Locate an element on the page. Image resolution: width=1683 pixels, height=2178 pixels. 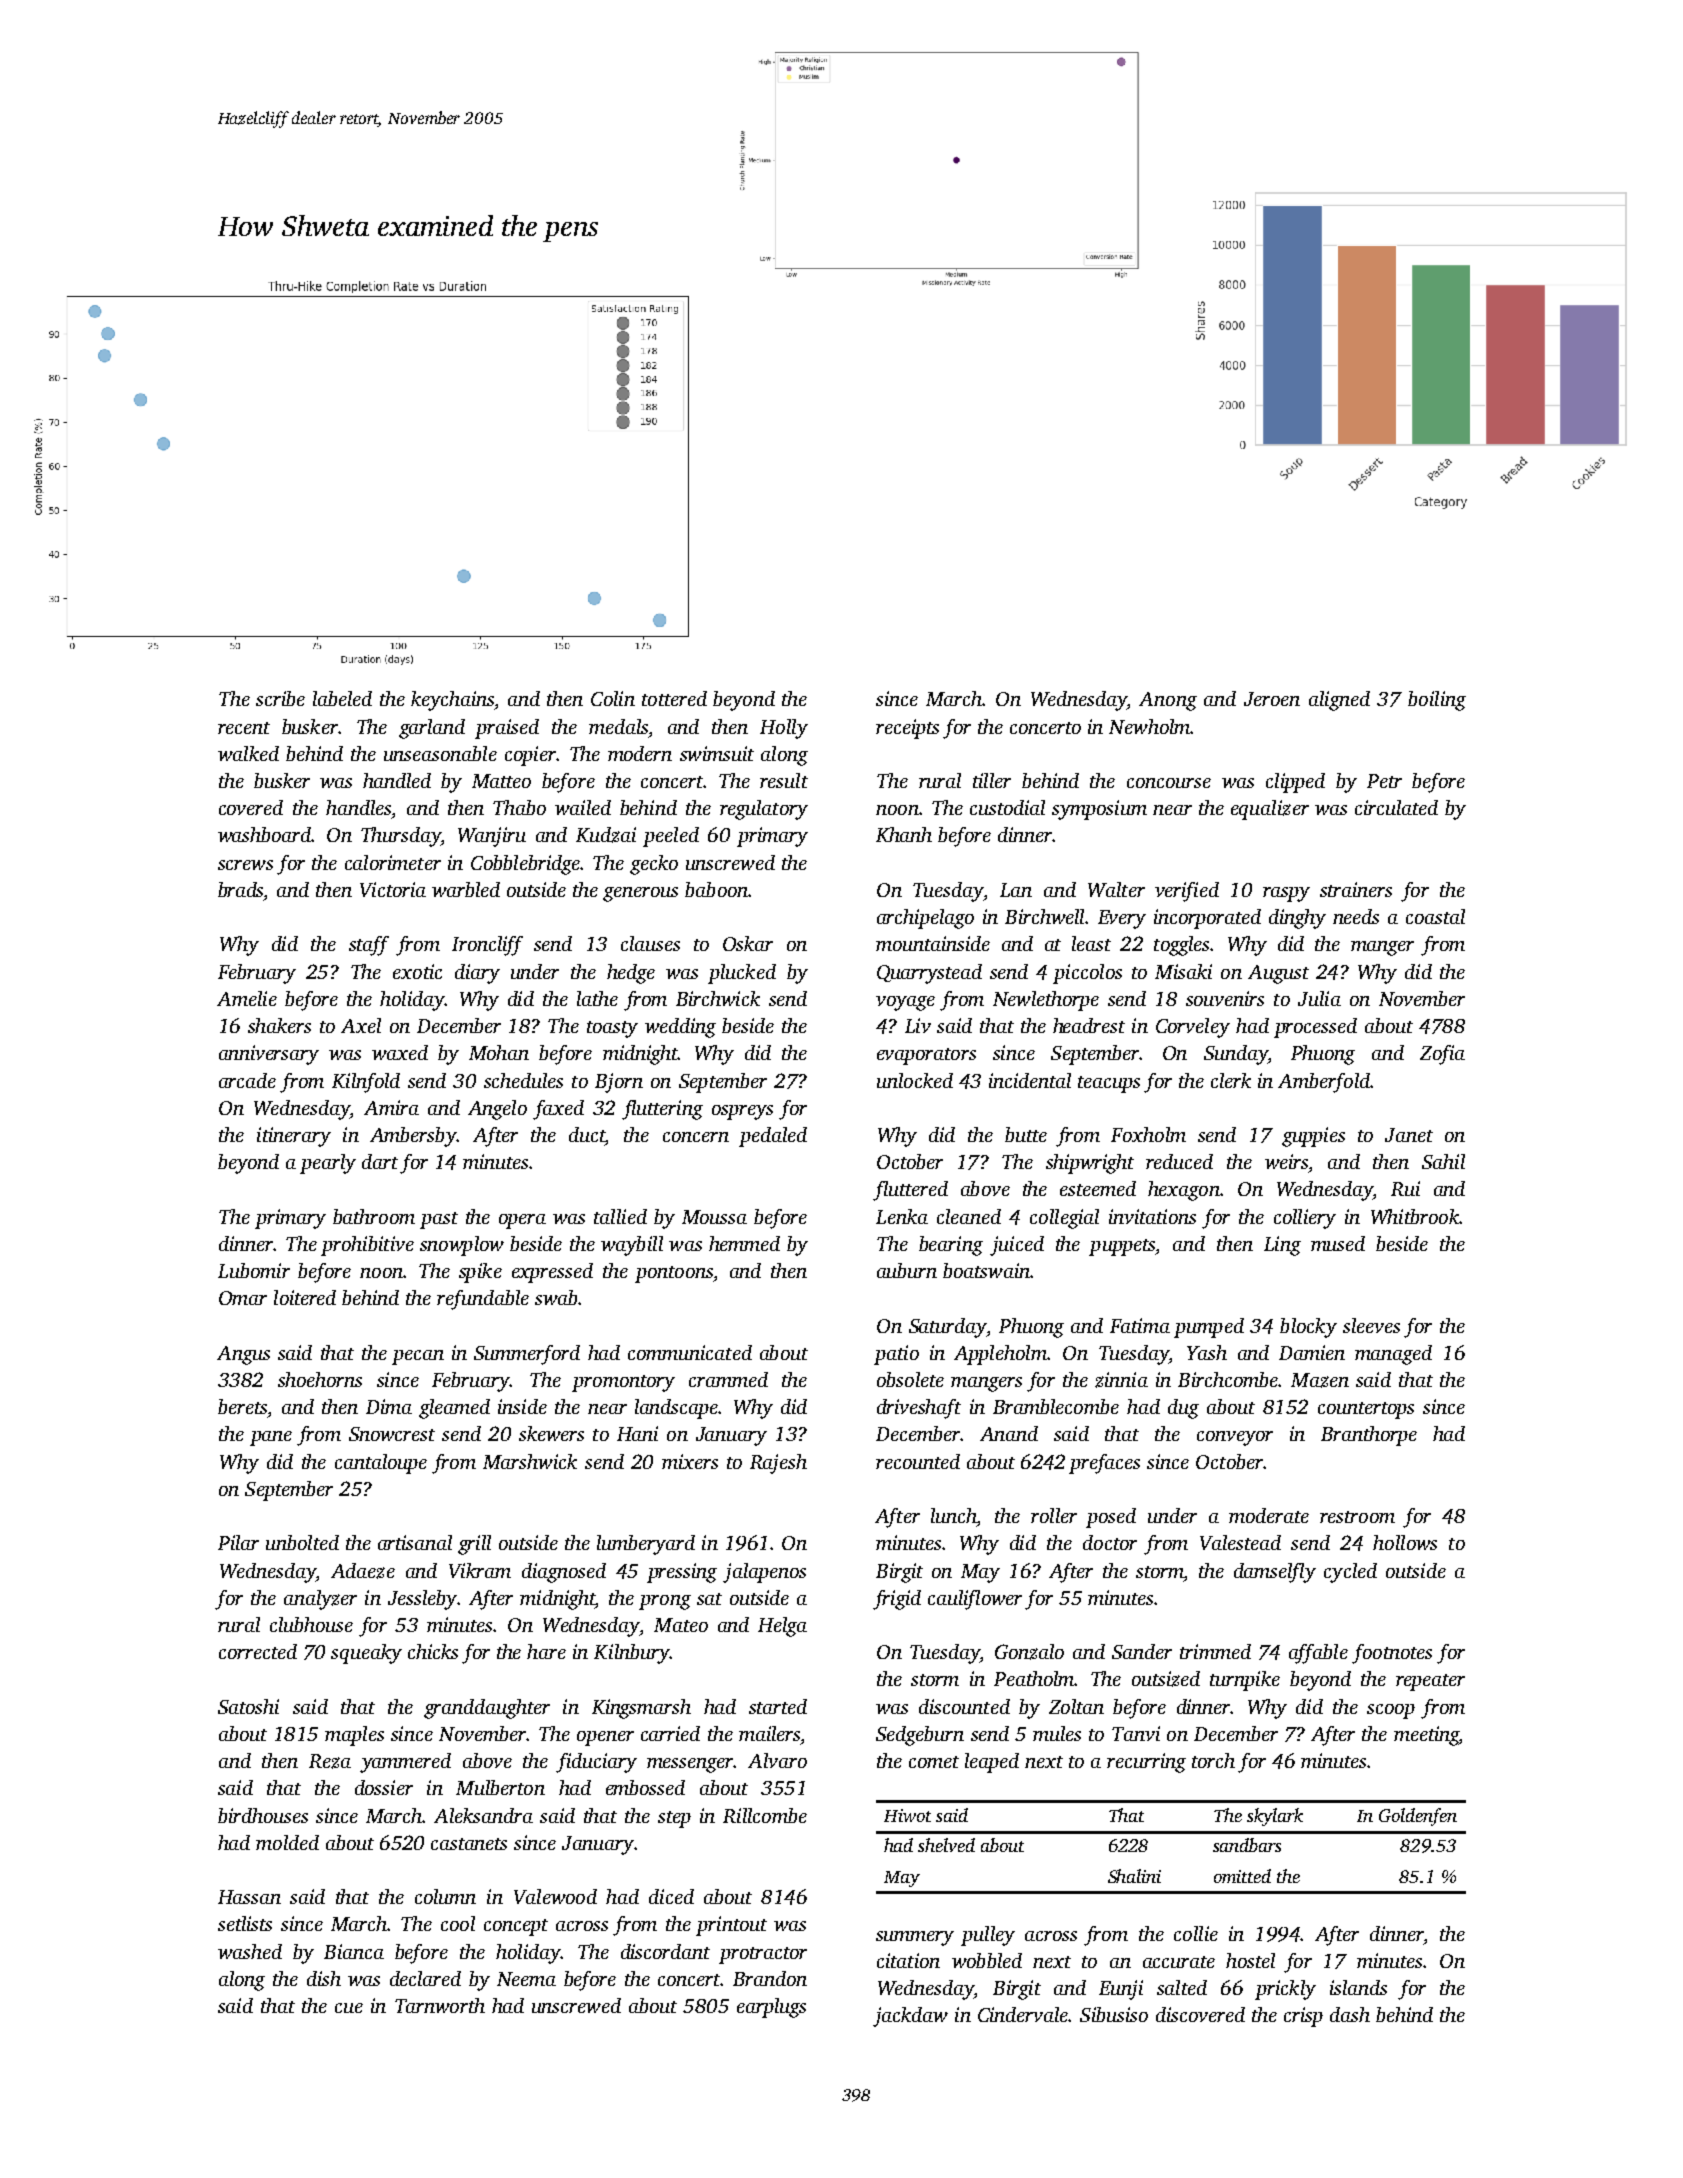
Whitbrook is located at coordinates (1415, 1216).
